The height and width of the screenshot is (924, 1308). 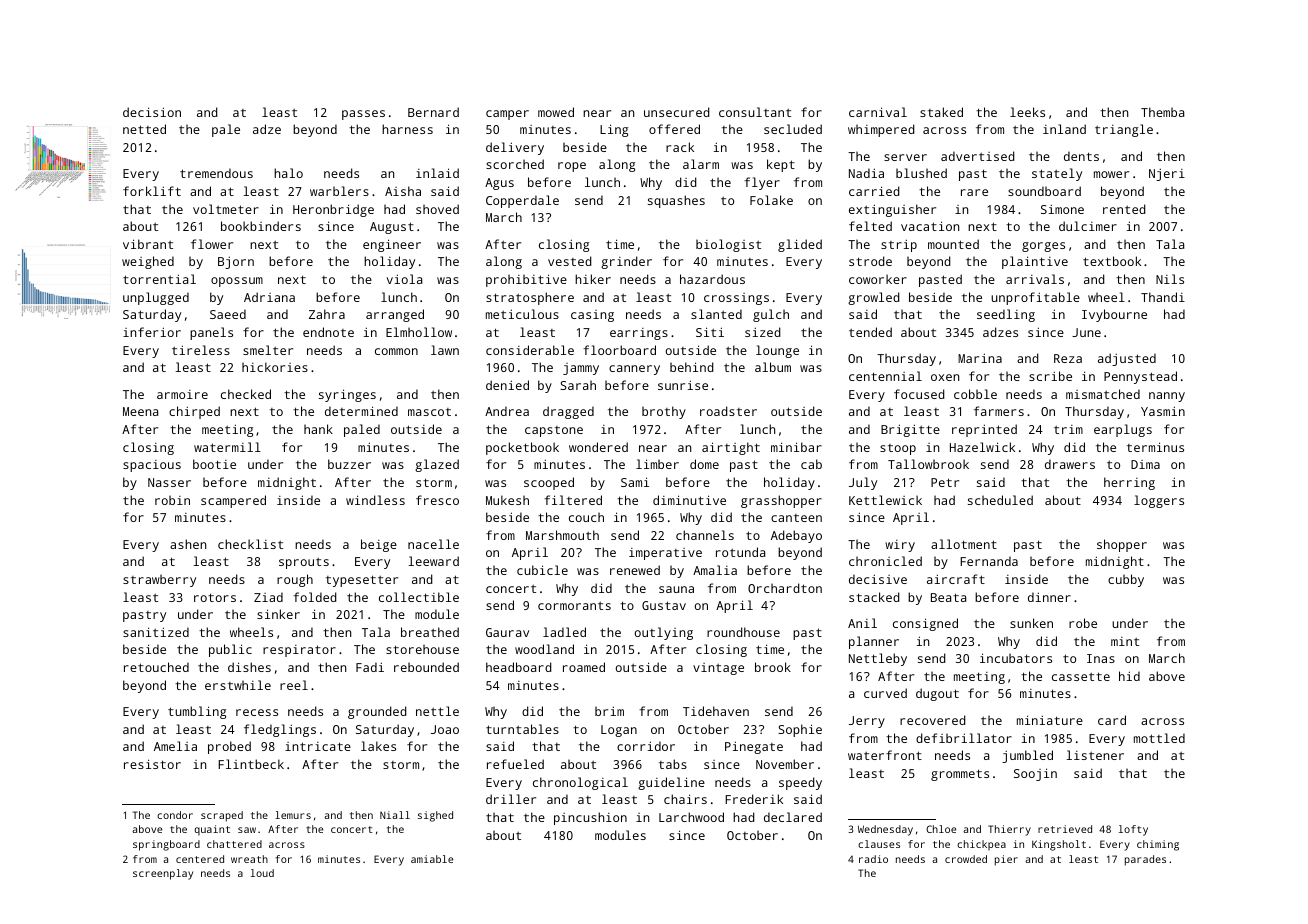 What do you see at coordinates (674, 129) in the screenshot?
I see `offered` at bounding box center [674, 129].
